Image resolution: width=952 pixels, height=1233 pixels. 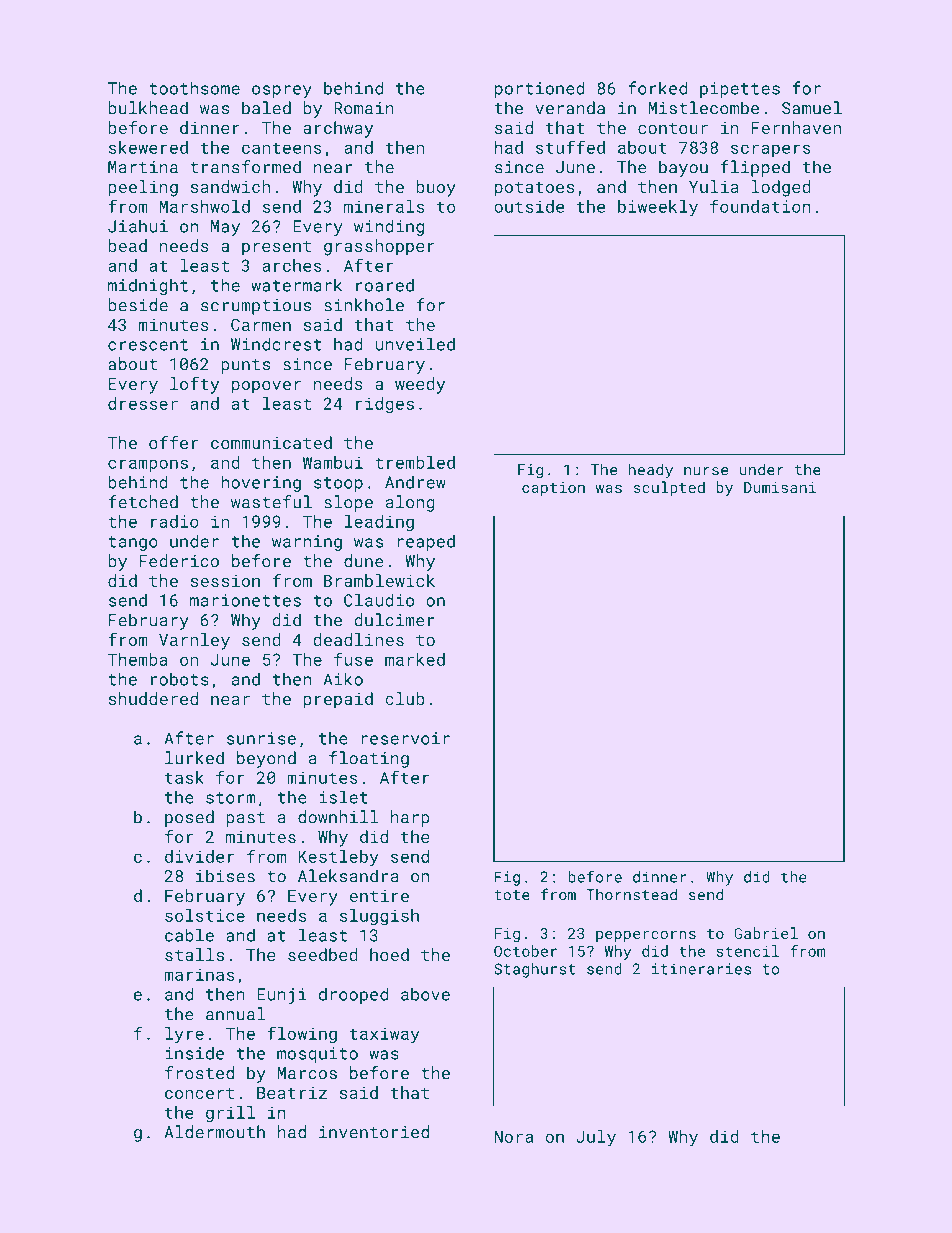 What do you see at coordinates (199, 856) in the document?
I see `divider` at bounding box center [199, 856].
